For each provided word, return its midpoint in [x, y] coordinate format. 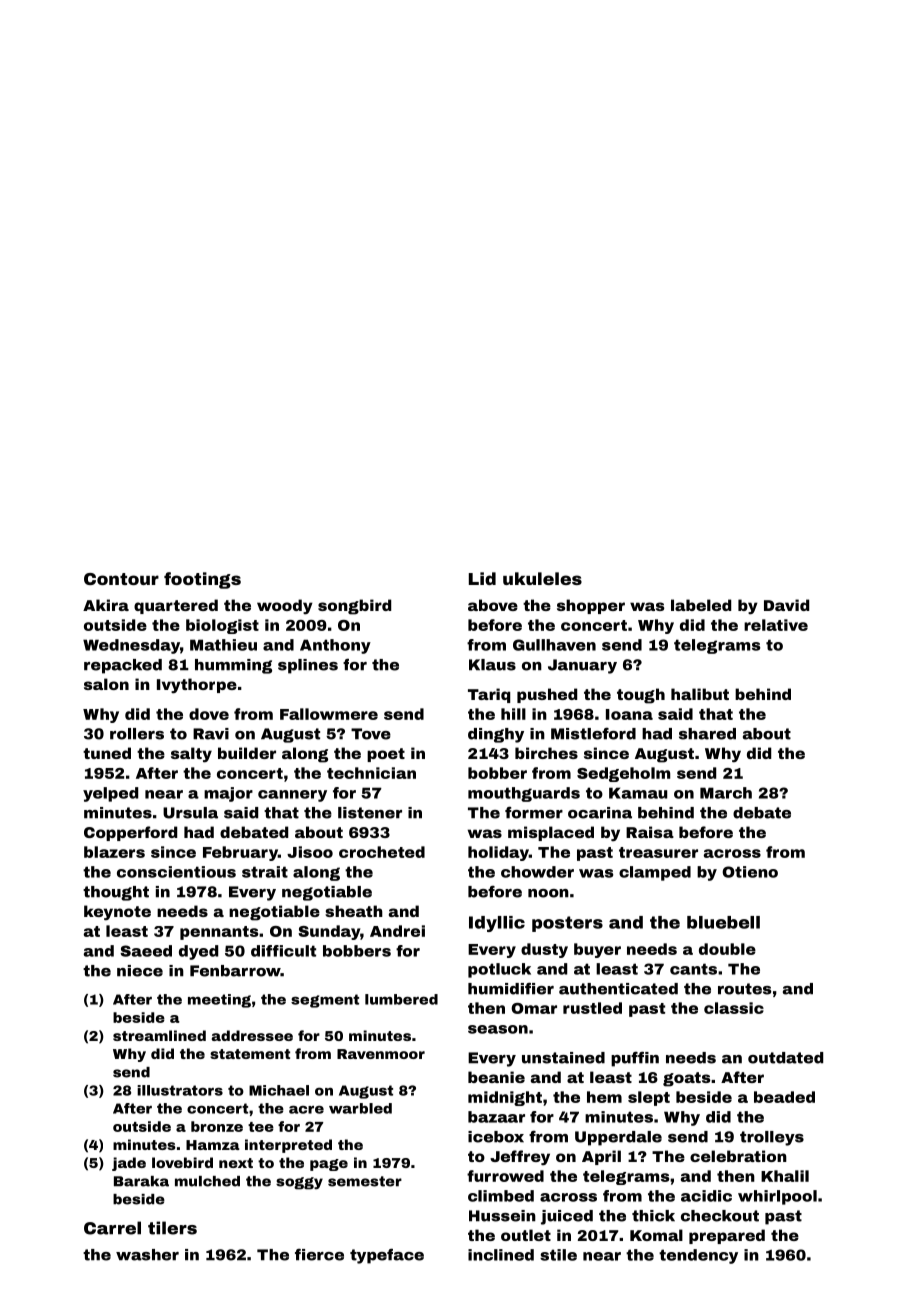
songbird [354, 607]
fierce [319, 1255]
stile [558, 1255]
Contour [121, 579]
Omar [534, 1008]
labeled [701, 605]
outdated [785, 1058]
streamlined [159, 1035]
